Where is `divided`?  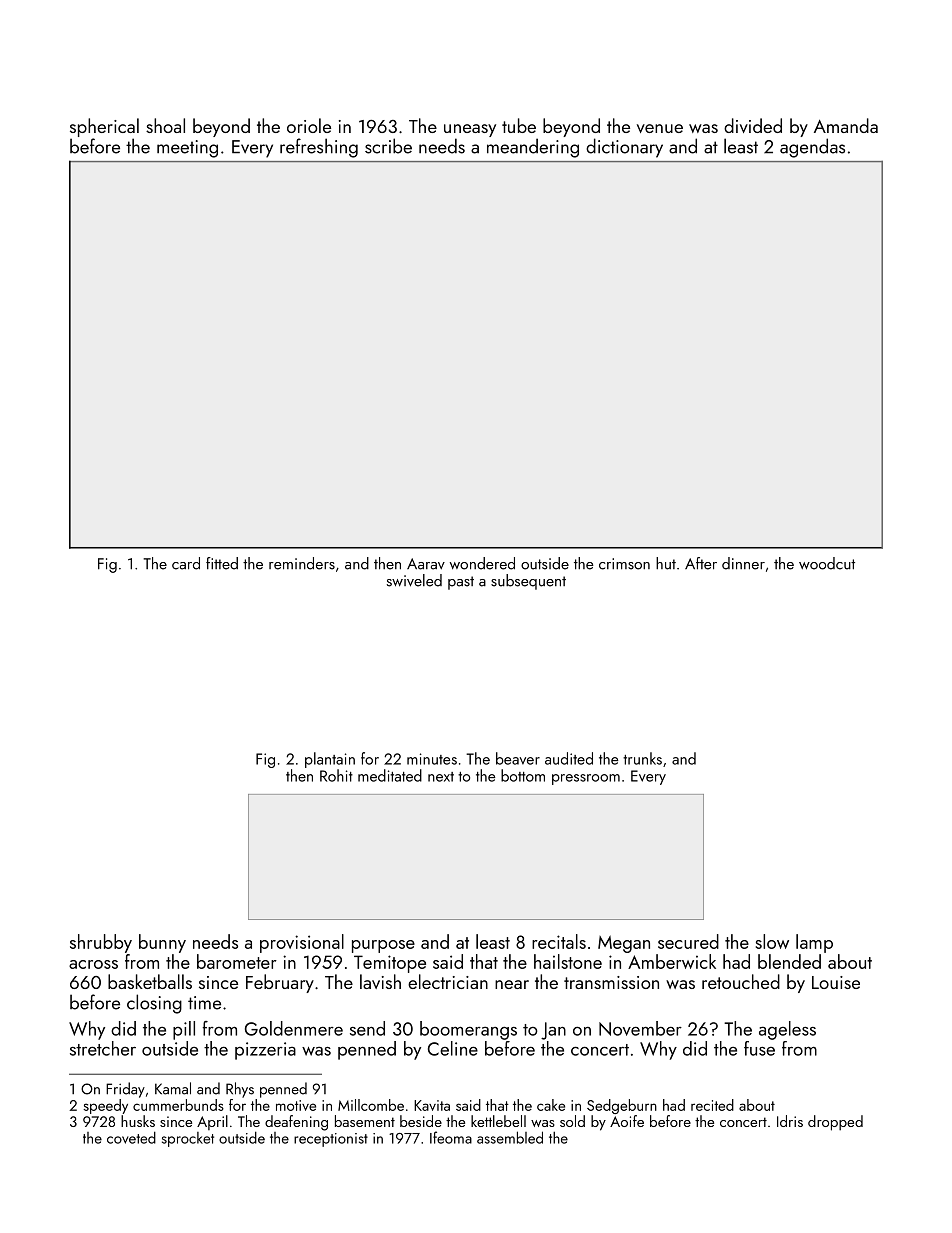
divided is located at coordinates (753, 125).
